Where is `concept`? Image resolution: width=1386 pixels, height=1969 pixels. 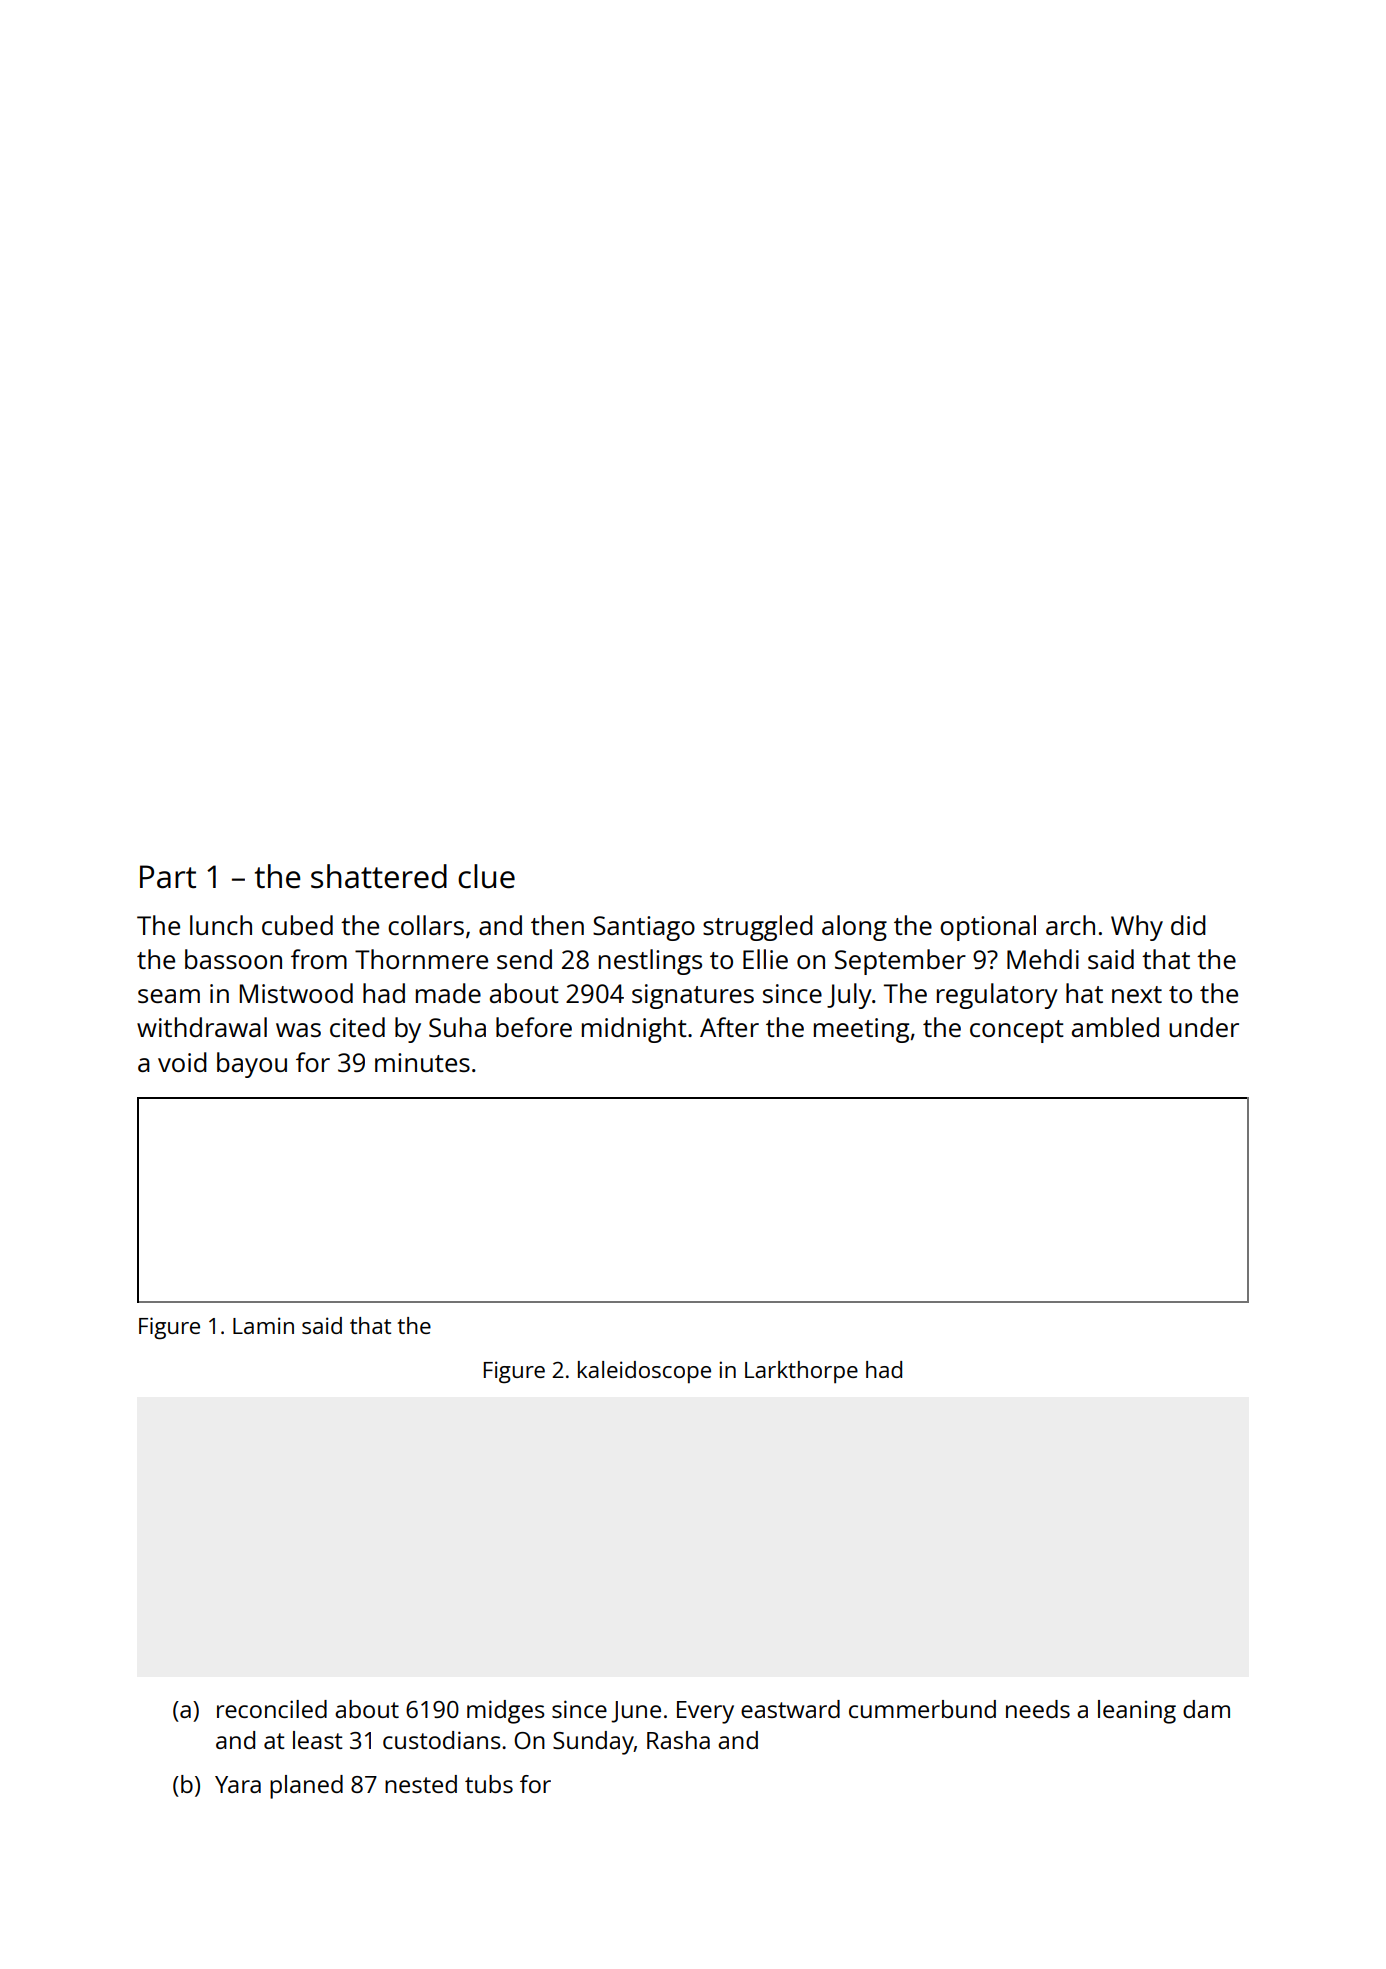 concept is located at coordinates (1017, 1031).
